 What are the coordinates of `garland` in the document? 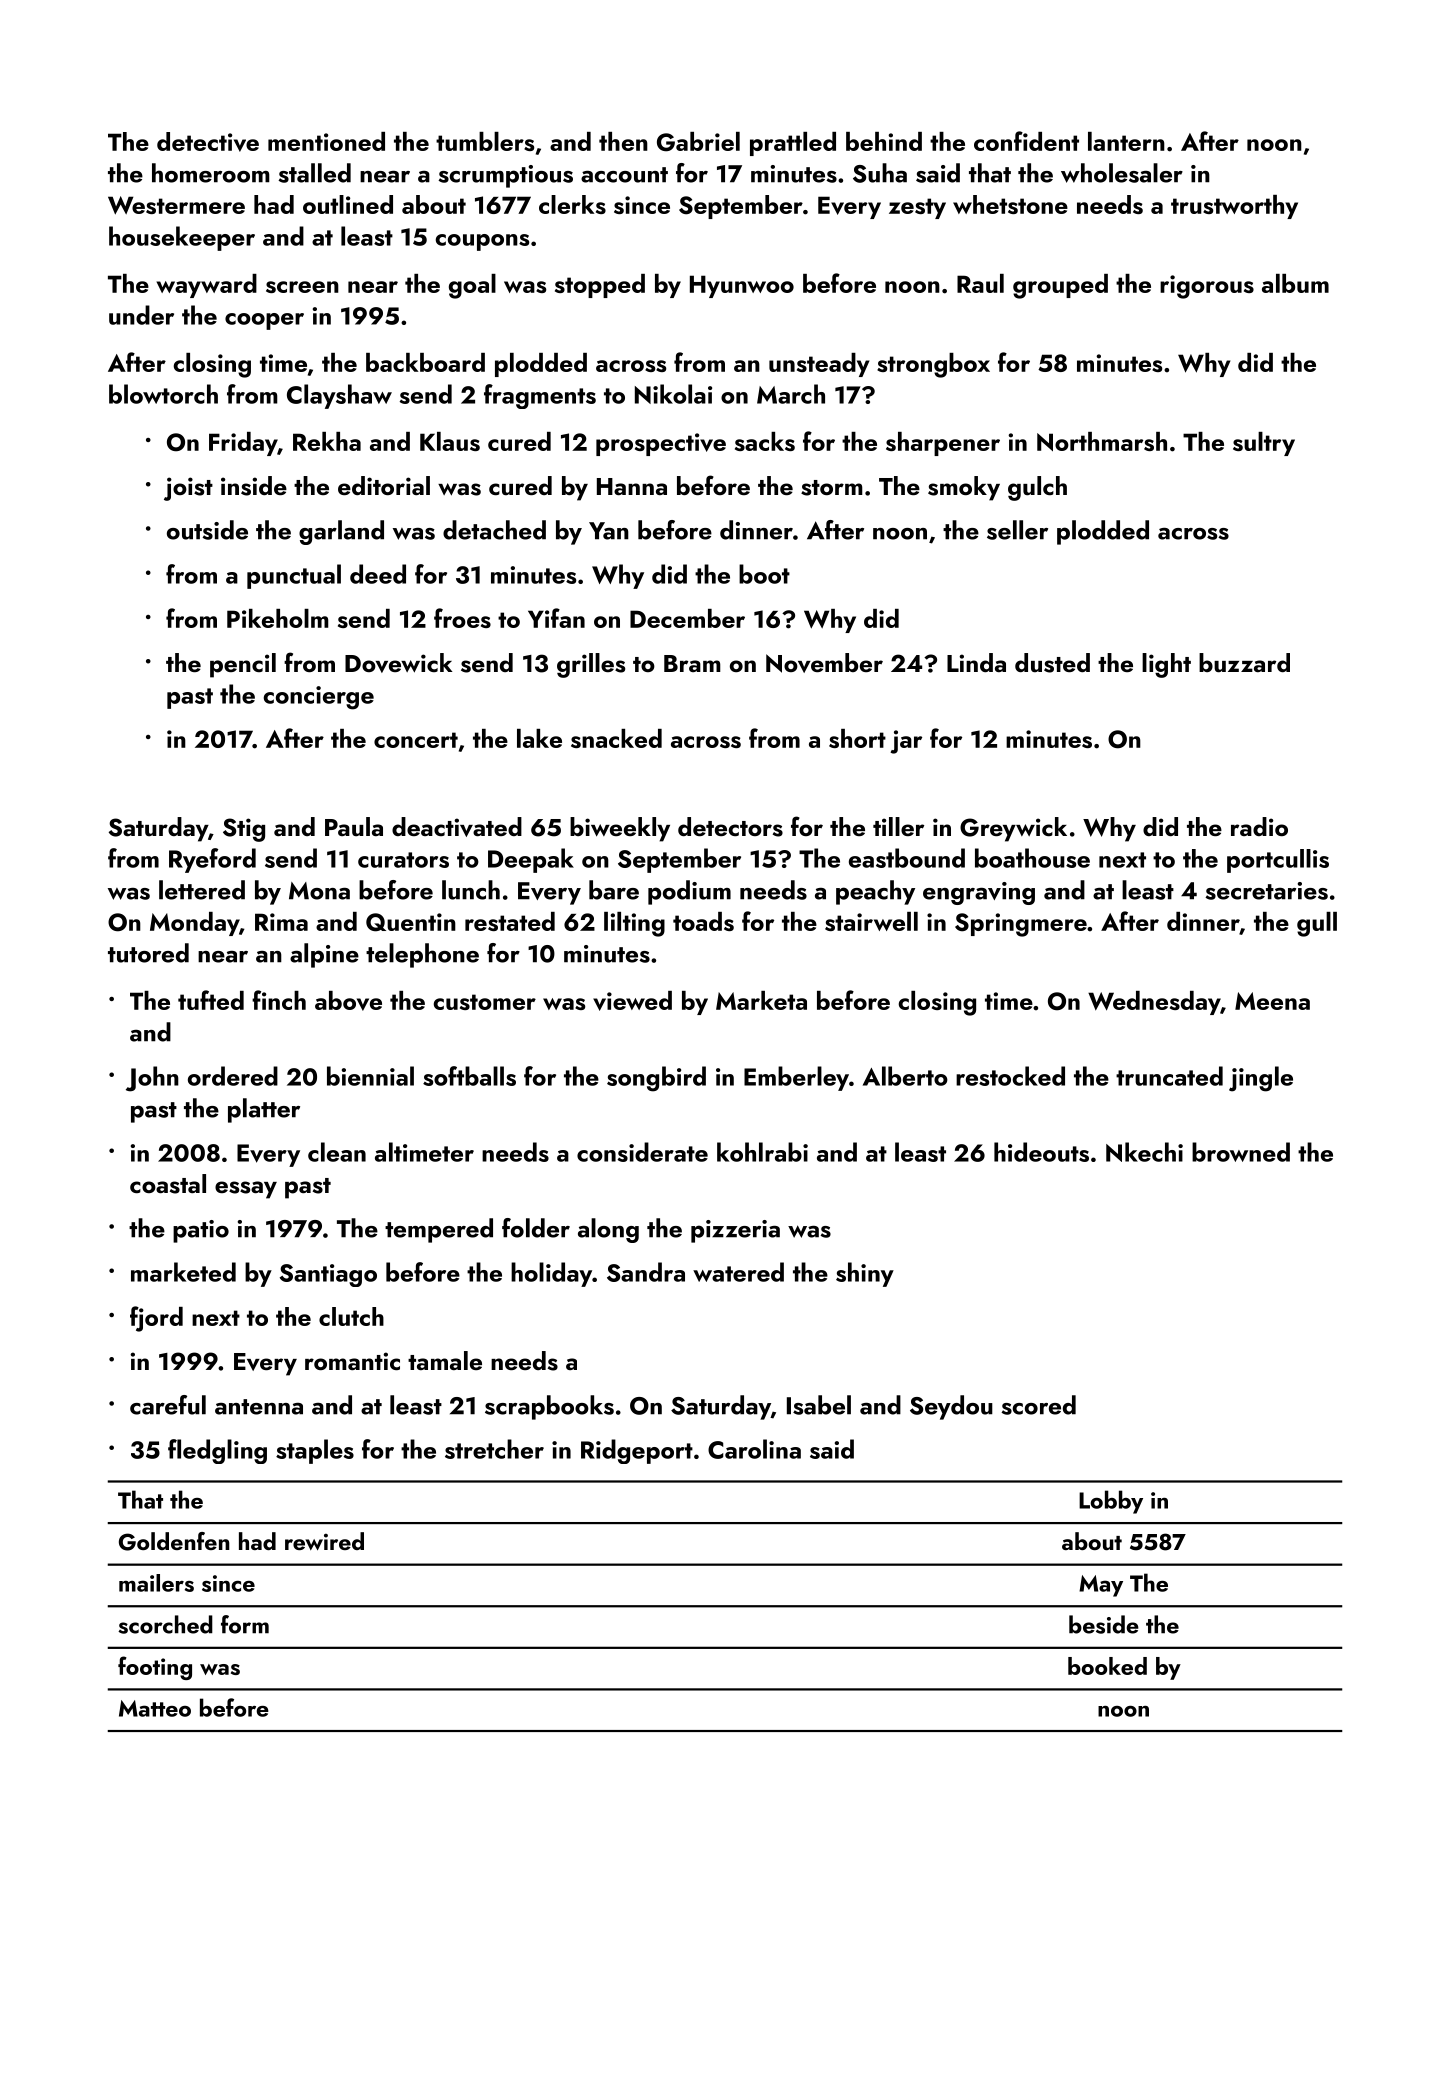 It's located at (341, 532).
